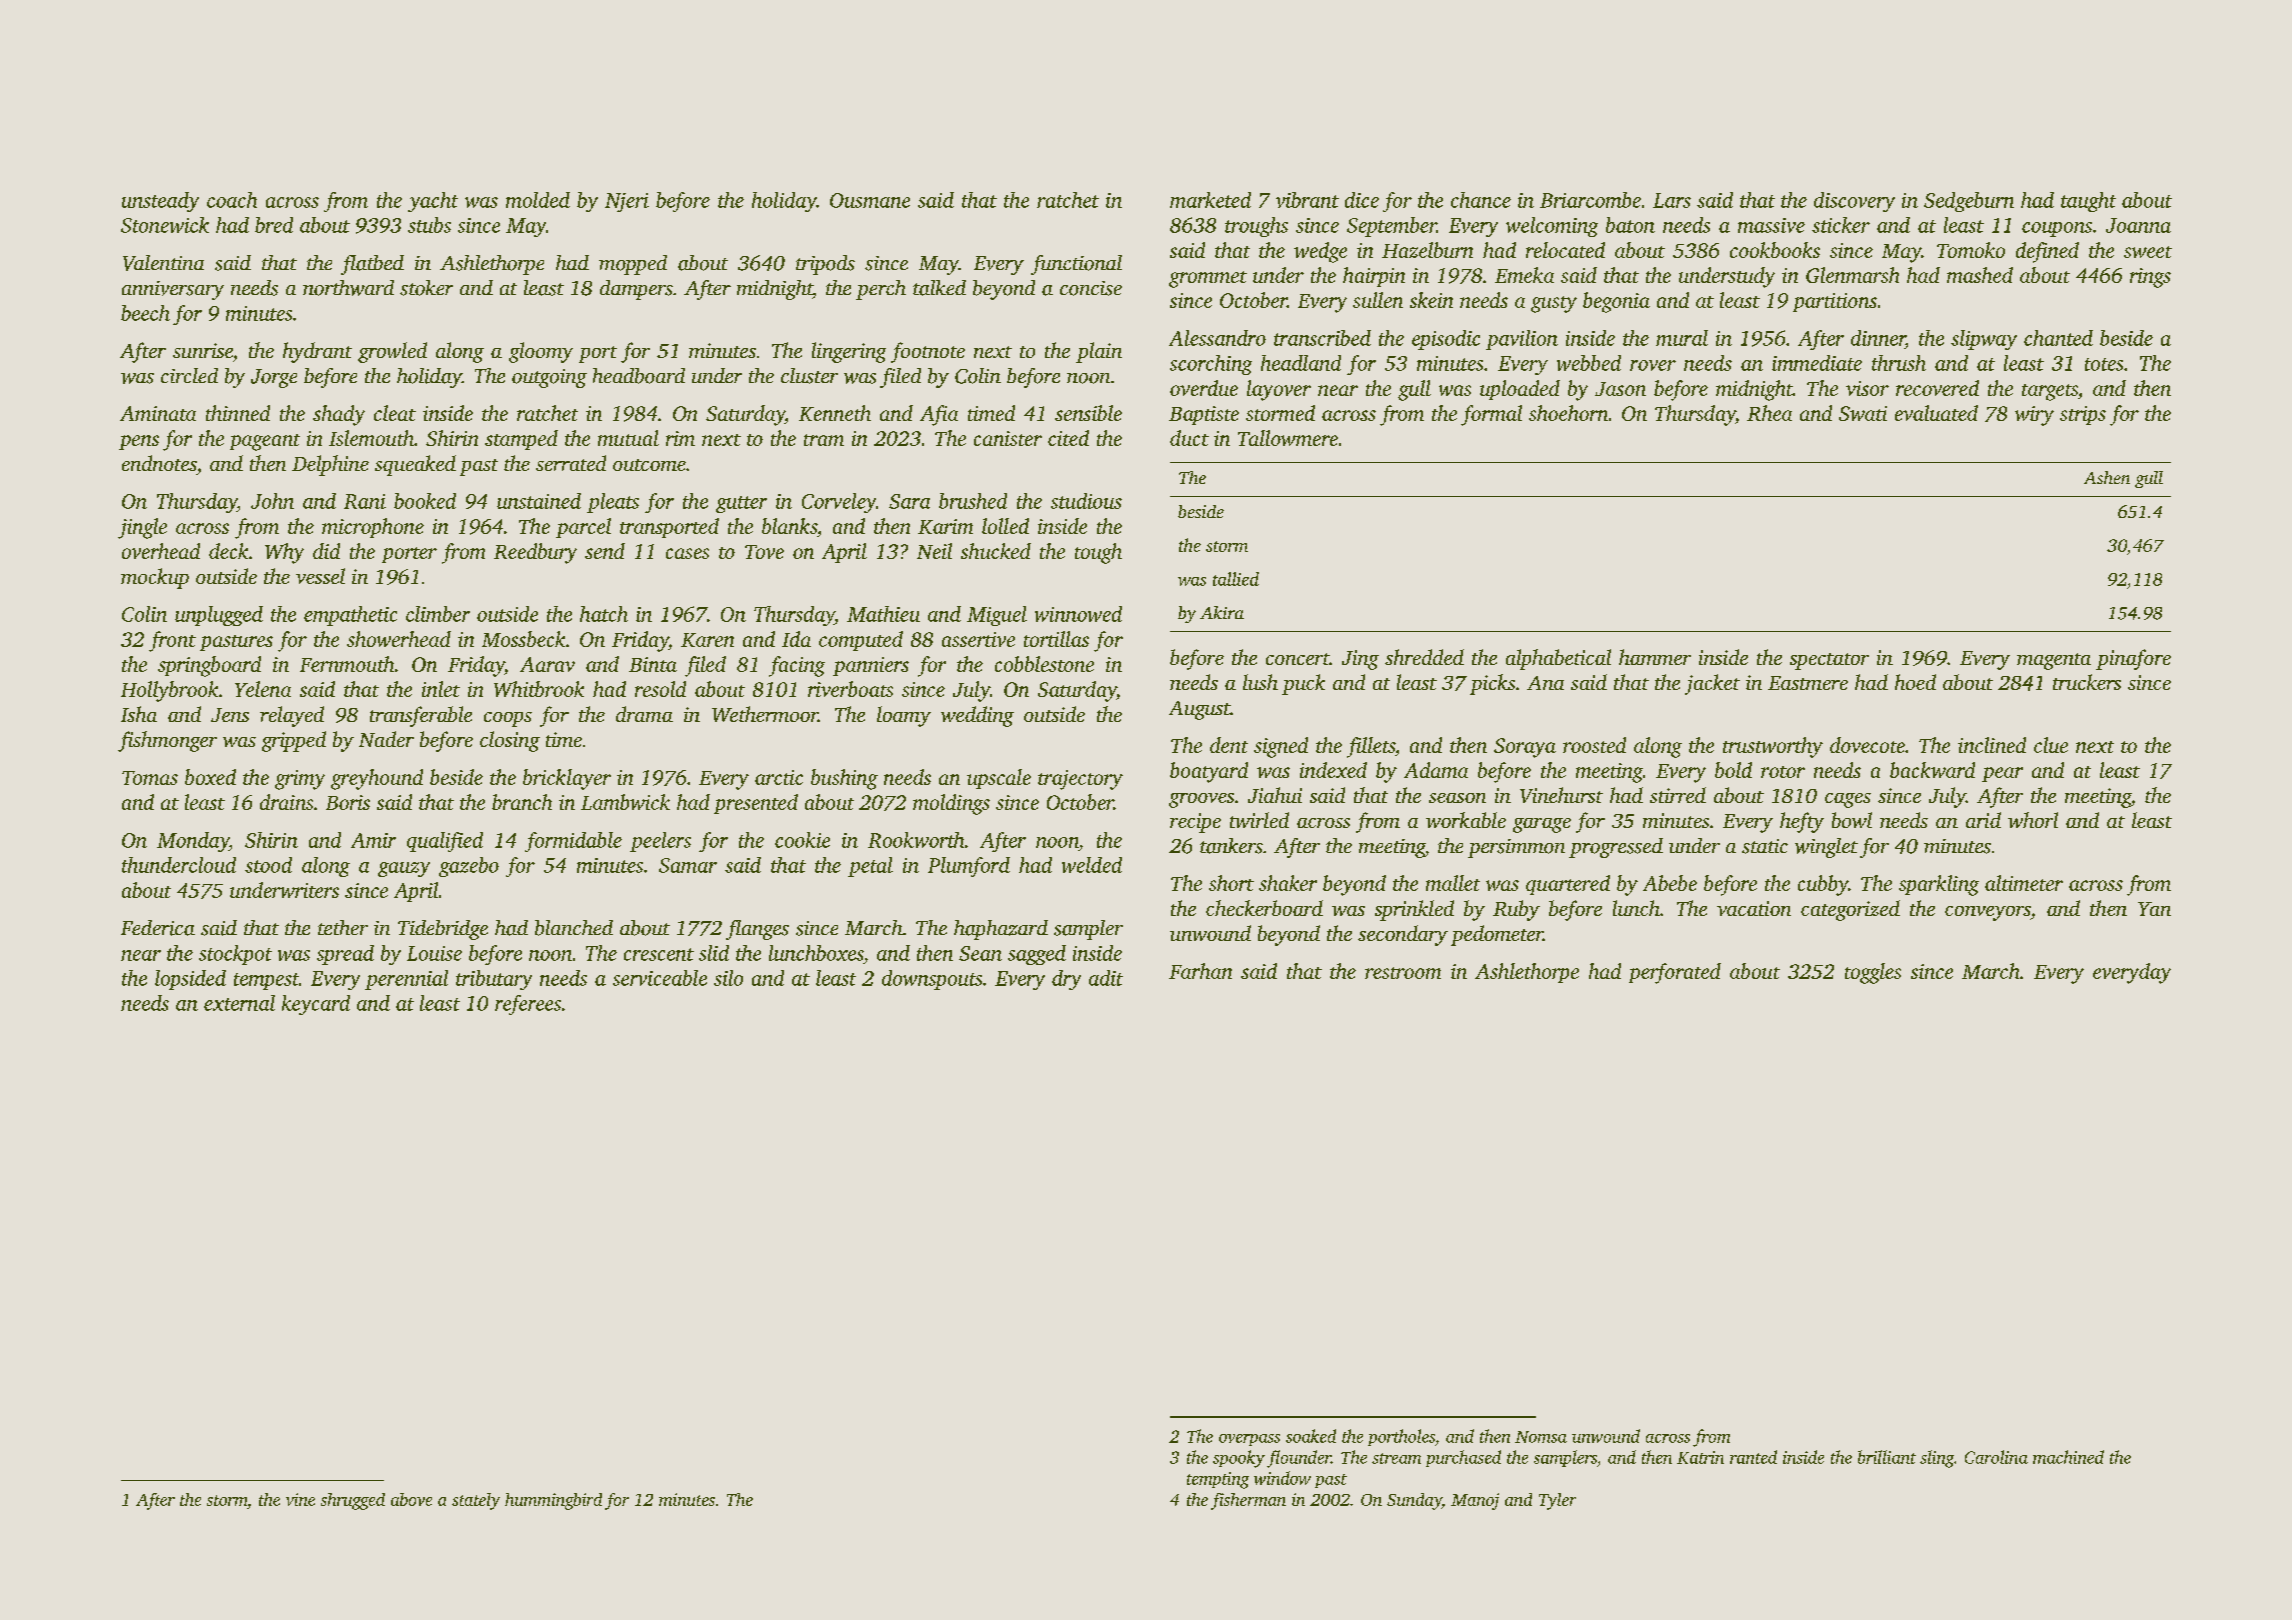 The image size is (2292, 1620). What do you see at coordinates (973, 501) in the image?
I see `brushed` at bounding box center [973, 501].
